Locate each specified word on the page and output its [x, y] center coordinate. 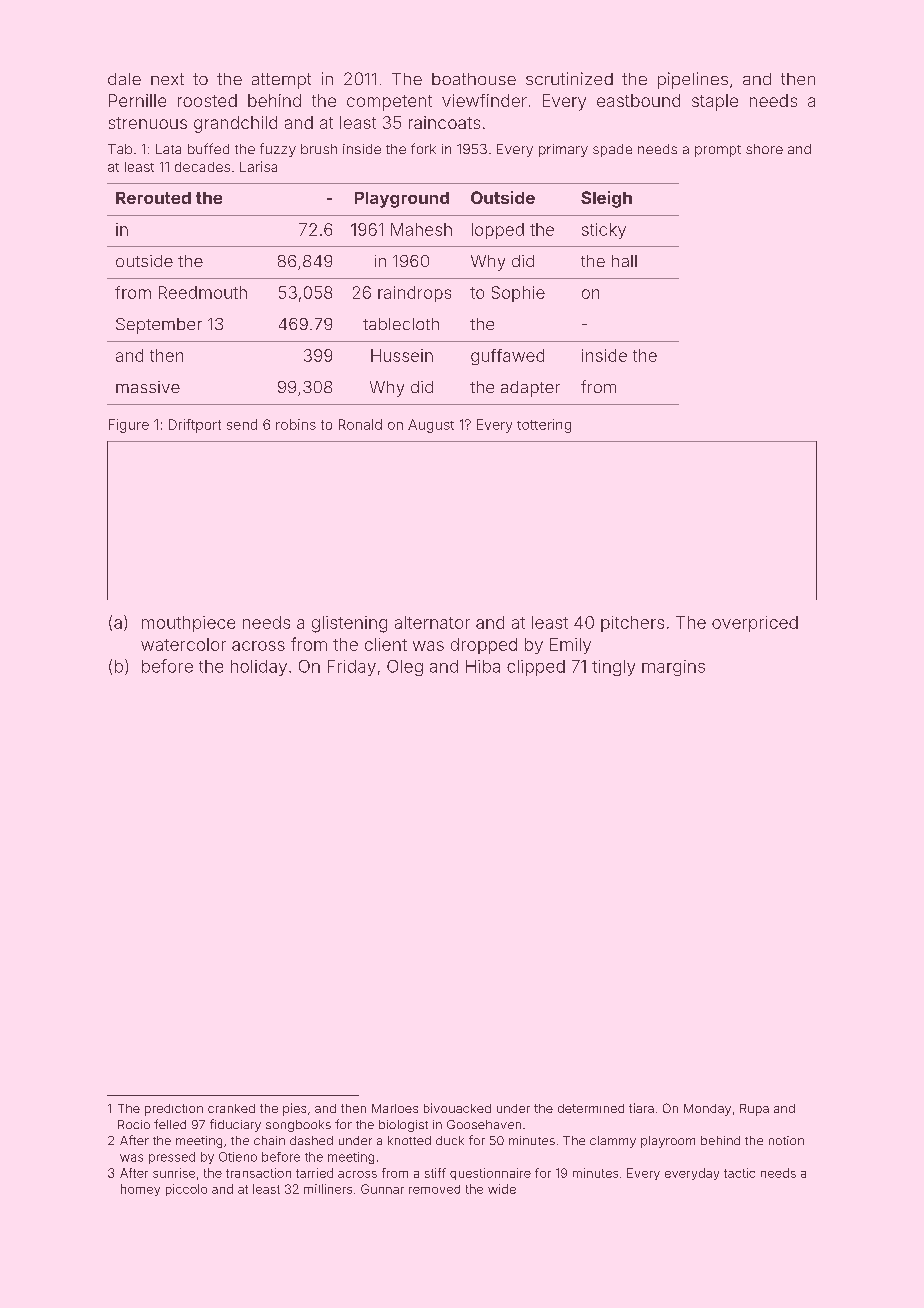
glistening [349, 624]
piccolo [186, 1190]
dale [124, 79]
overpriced [755, 624]
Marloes [395, 1108]
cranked [231, 1108]
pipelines [693, 80]
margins [673, 668]
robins [296, 424]
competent [389, 103]
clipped [536, 668]
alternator [432, 622]
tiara [641, 1108]
